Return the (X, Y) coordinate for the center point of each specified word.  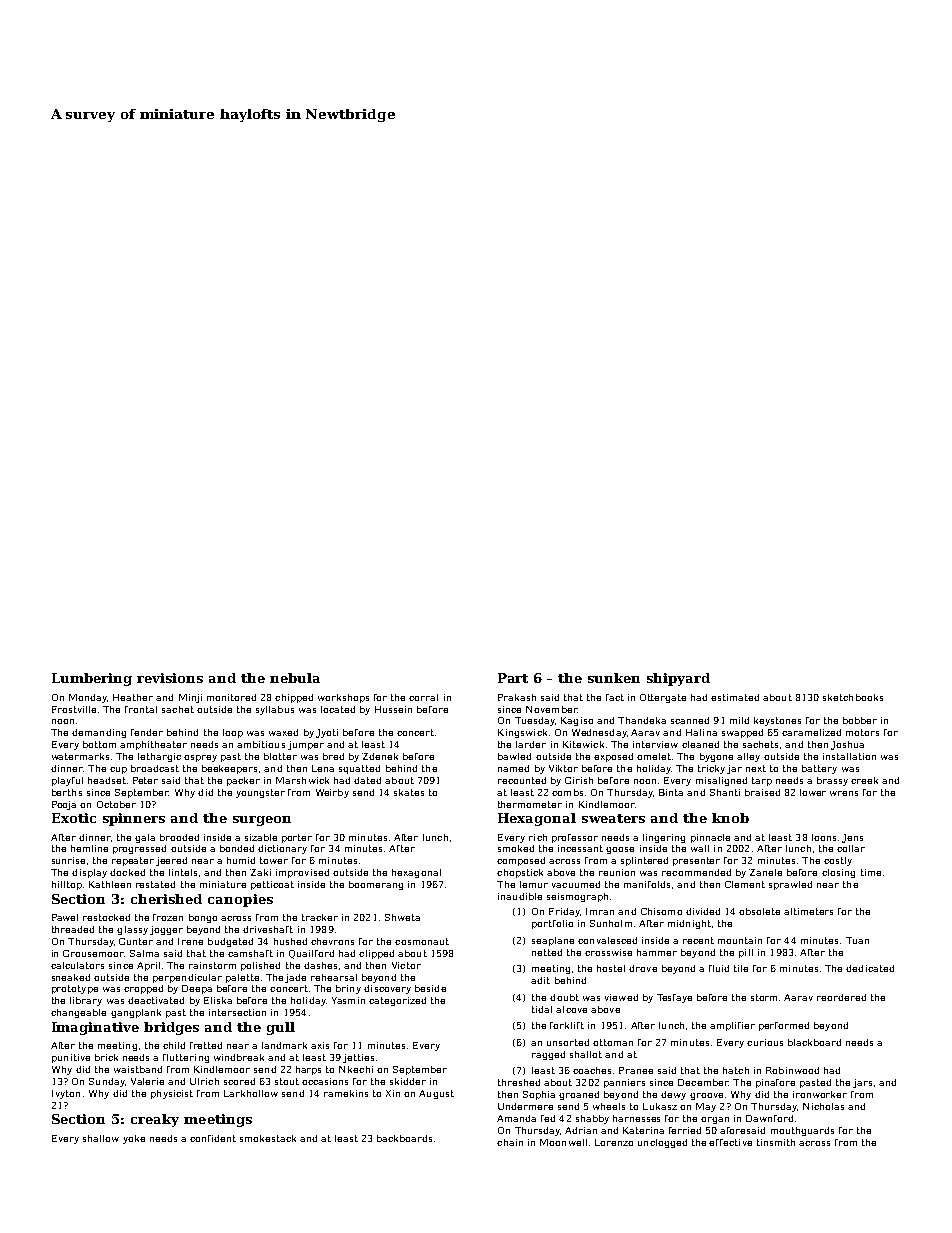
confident (213, 1138)
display (89, 873)
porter (297, 838)
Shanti (725, 792)
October (116, 804)
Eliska (218, 1000)
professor (575, 838)
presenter (696, 861)
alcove (571, 1009)
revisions (170, 678)
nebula (295, 678)
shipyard (678, 679)
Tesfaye (674, 998)
